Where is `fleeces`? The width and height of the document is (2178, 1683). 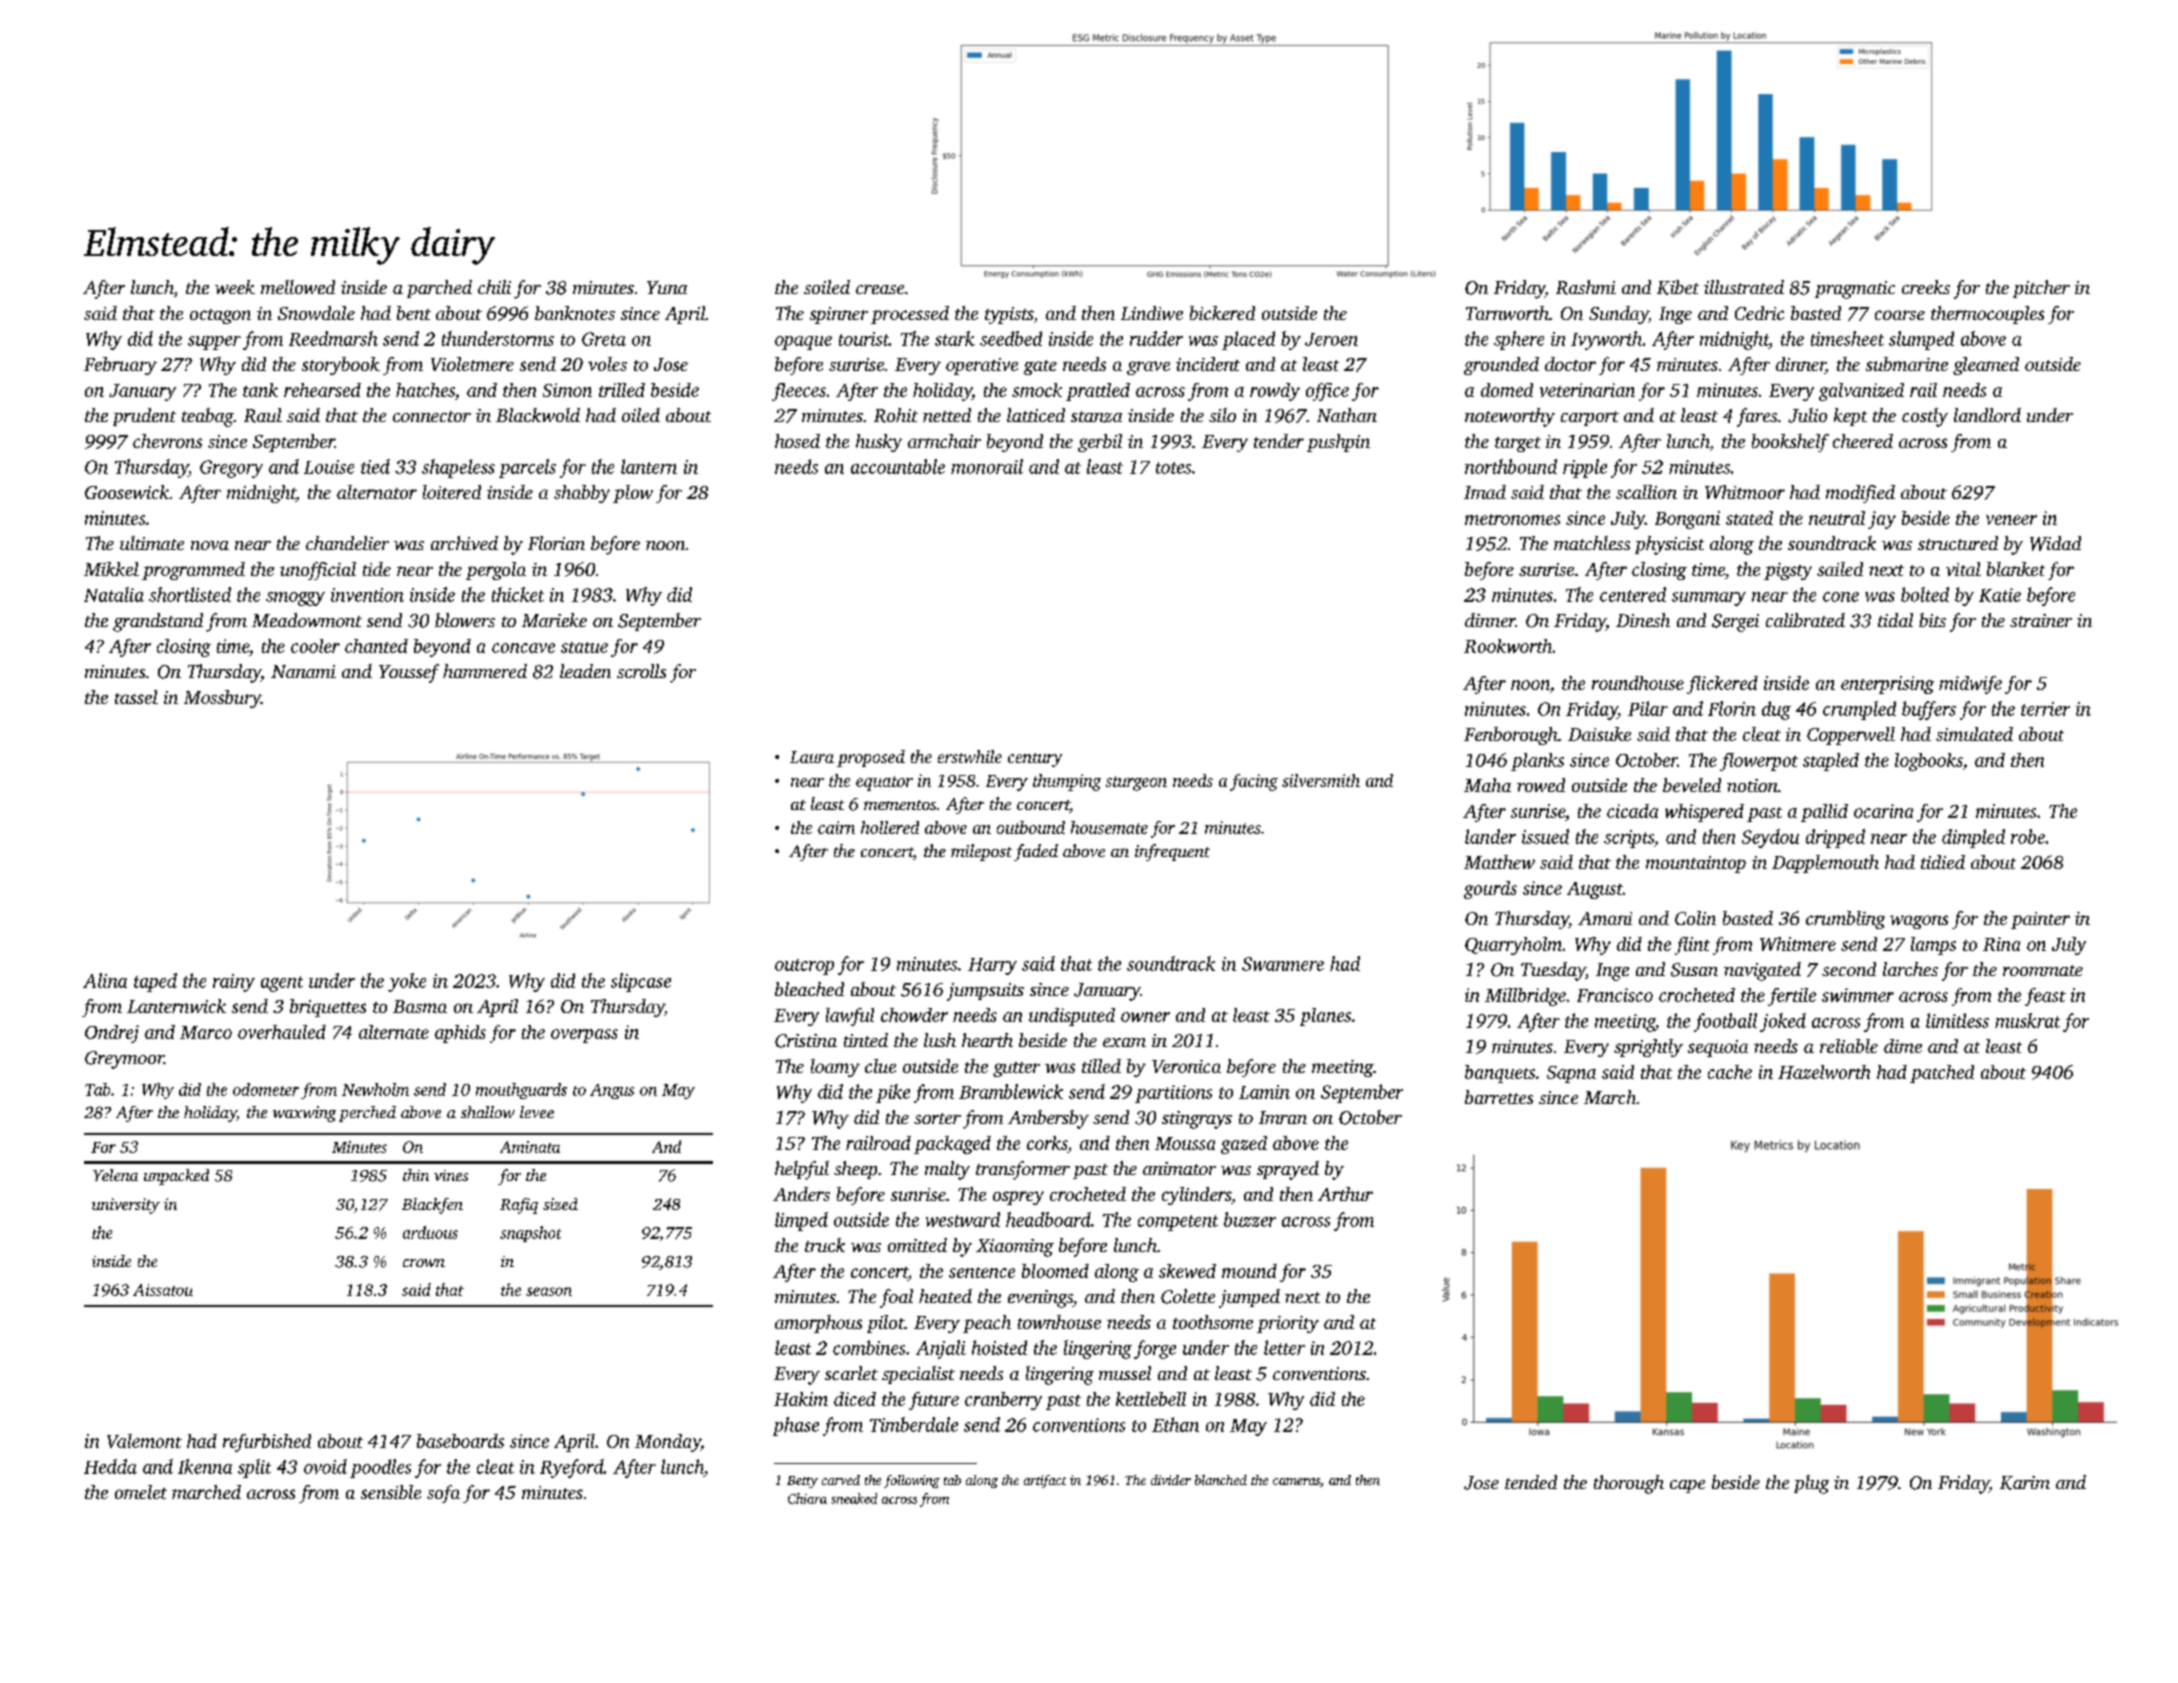 fleeces is located at coordinates (799, 392).
